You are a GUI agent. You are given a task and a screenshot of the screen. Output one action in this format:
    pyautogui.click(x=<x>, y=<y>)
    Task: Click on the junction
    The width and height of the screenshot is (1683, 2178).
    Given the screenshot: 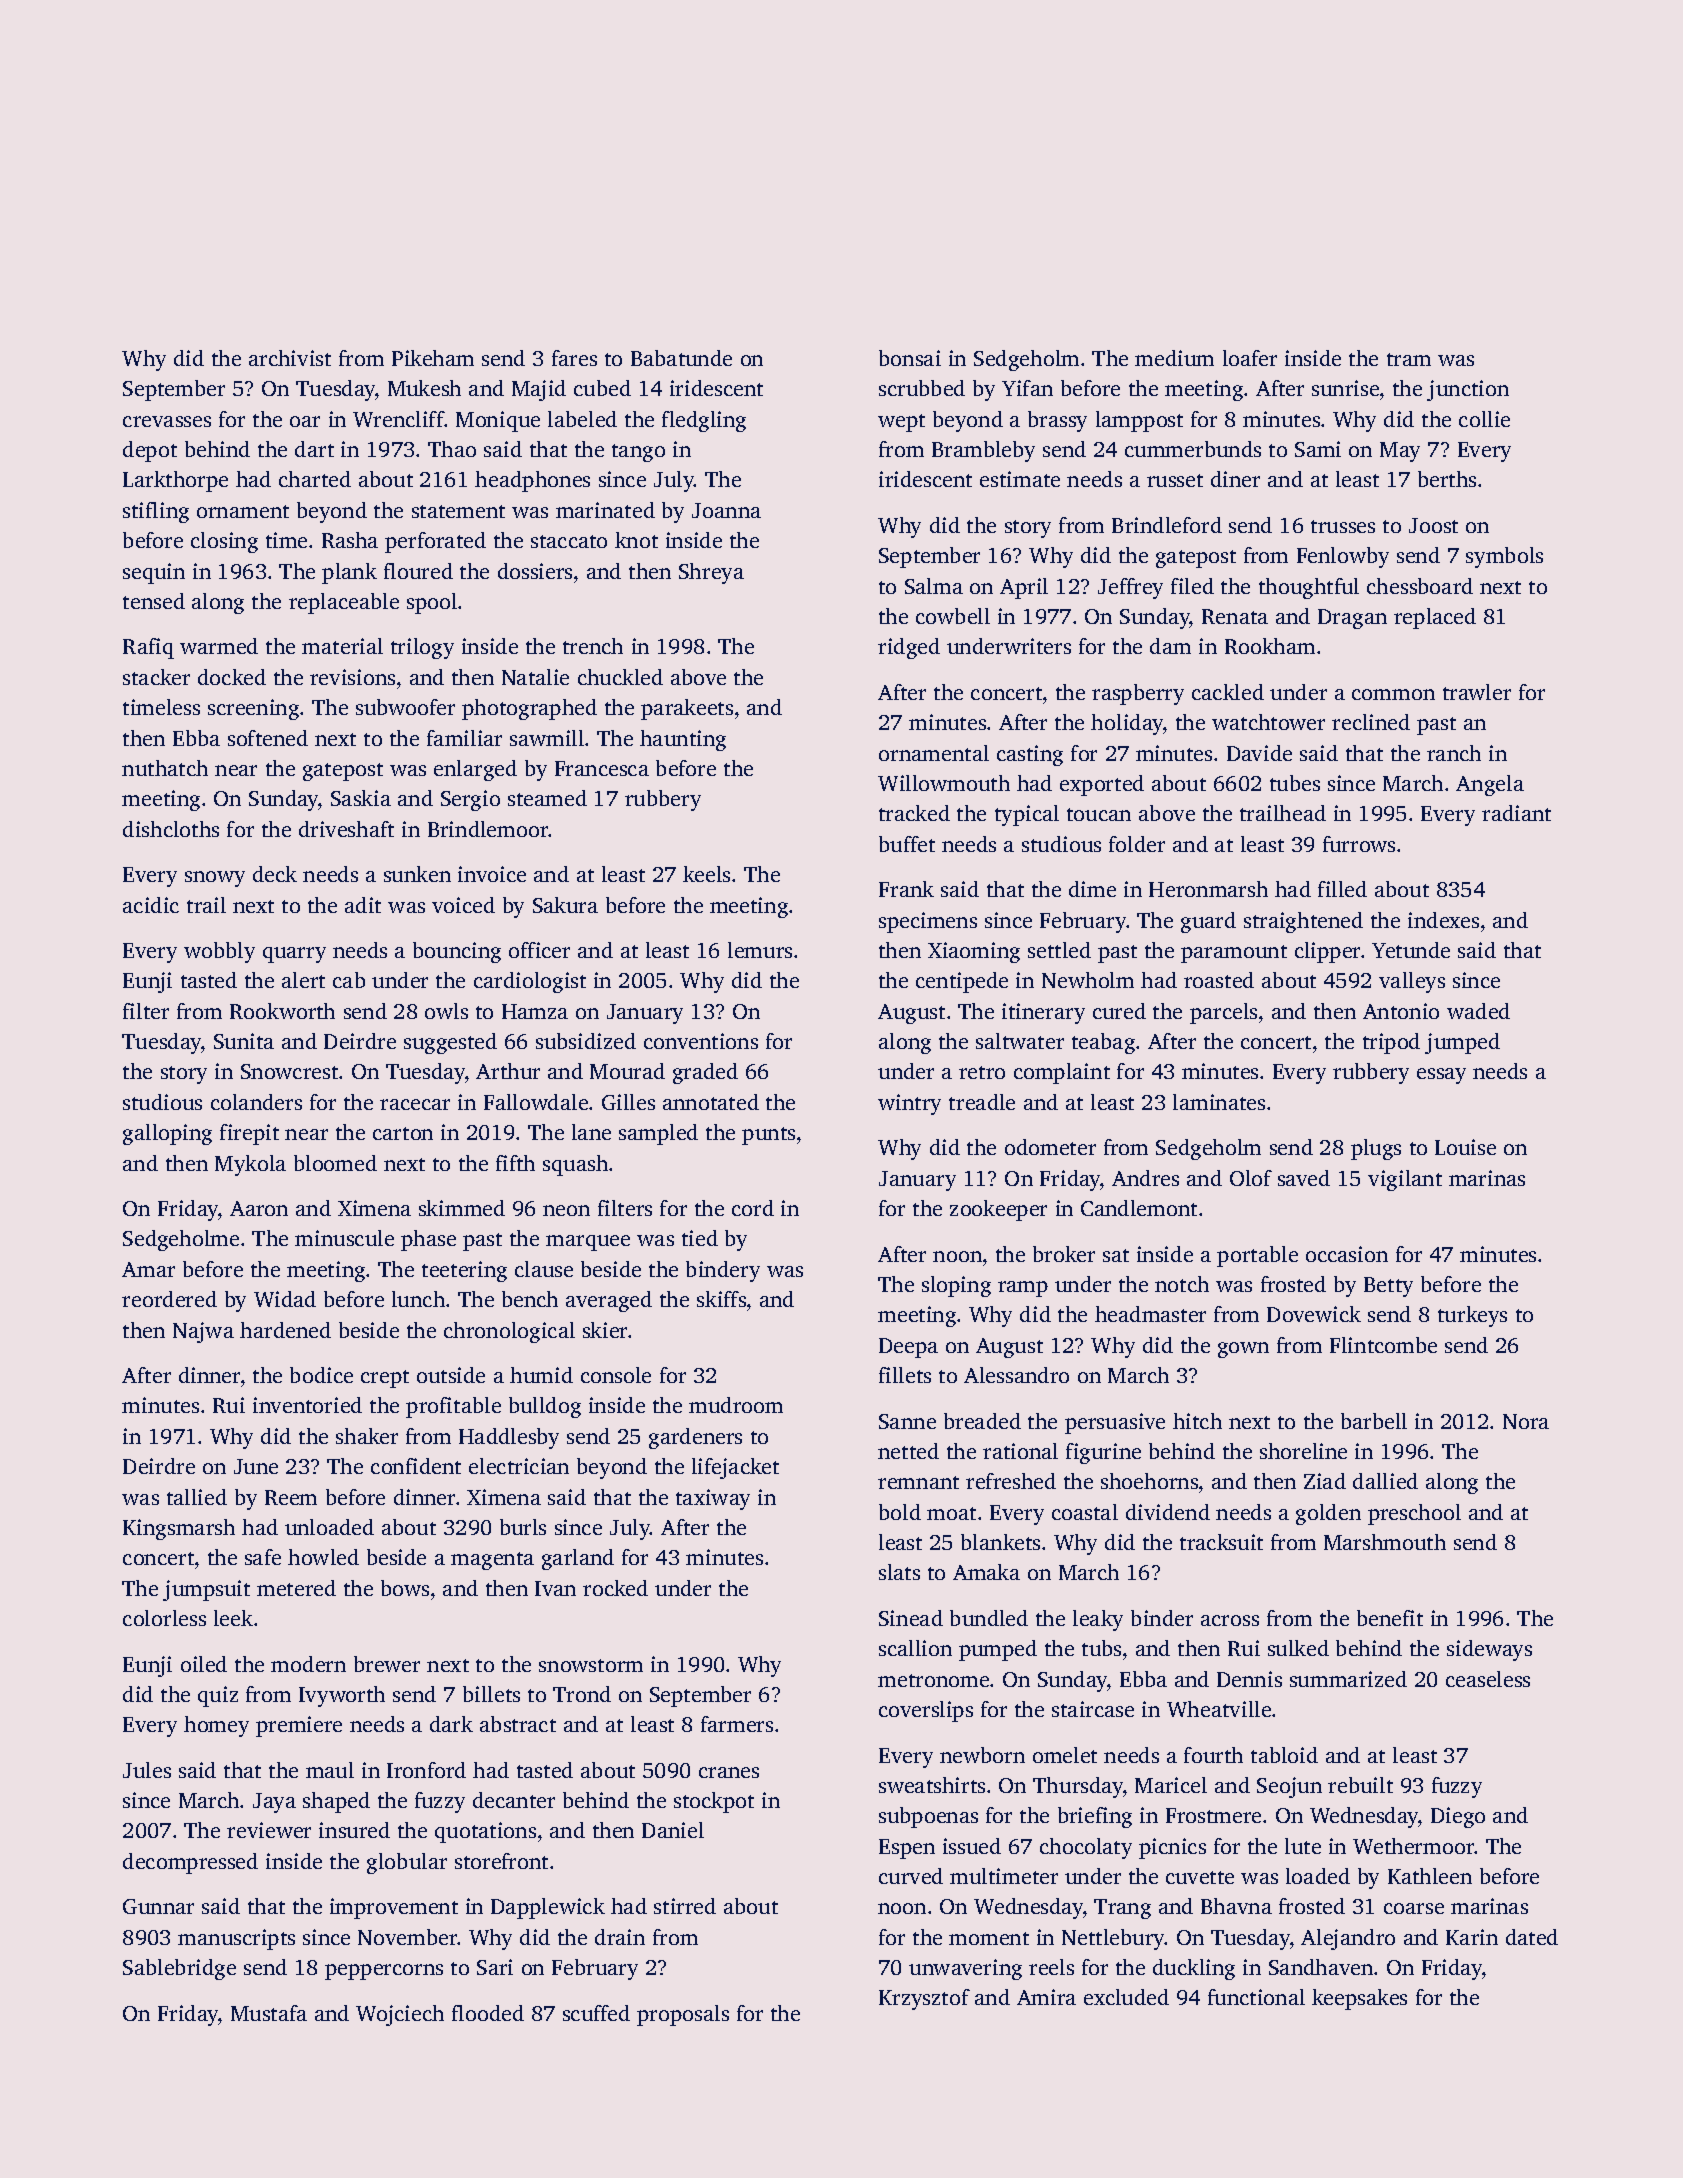 What is the action you would take?
    pyautogui.click(x=1468, y=390)
